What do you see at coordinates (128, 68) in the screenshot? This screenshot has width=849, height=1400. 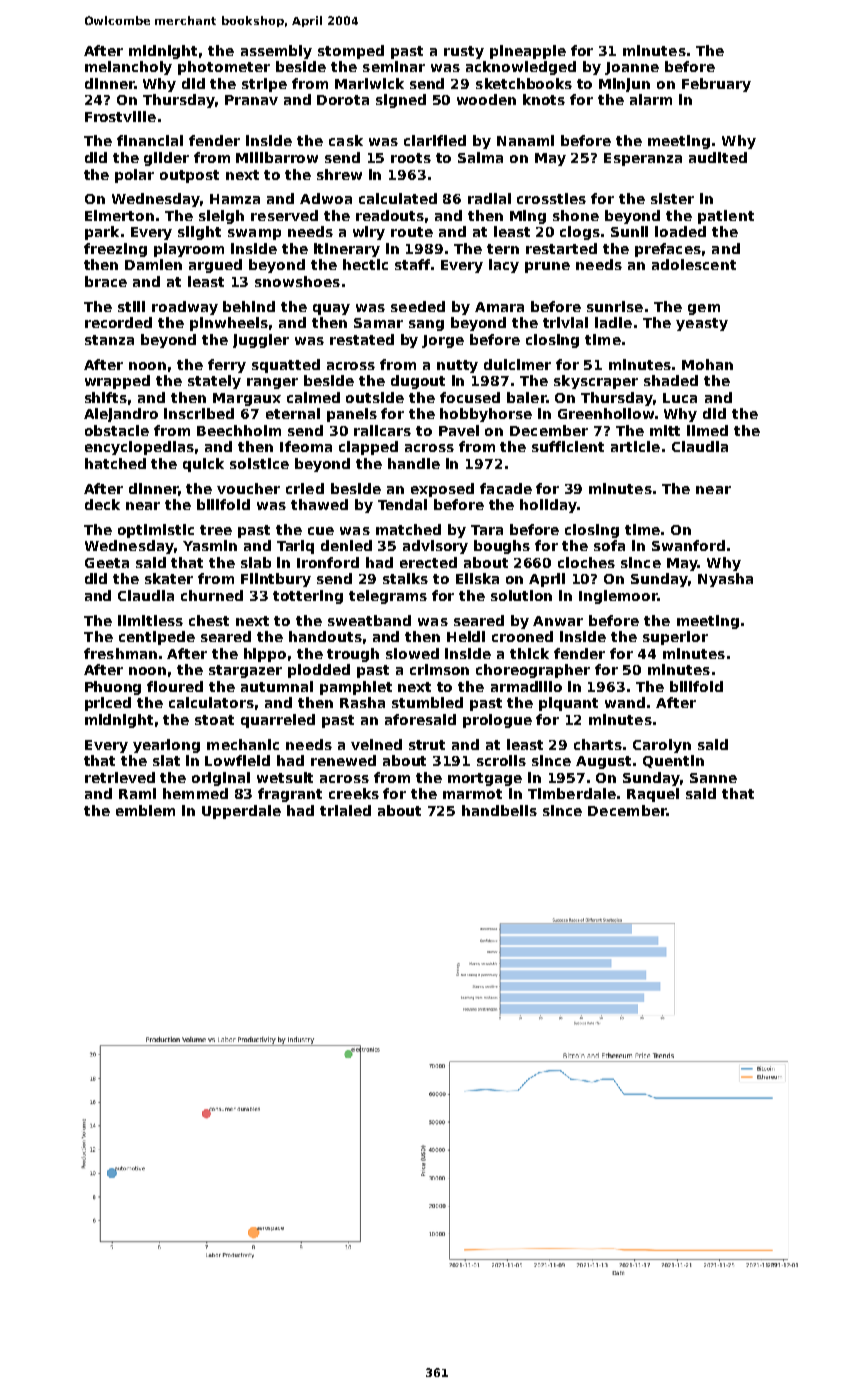 I see `melancholy` at bounding box center [128, 68].
